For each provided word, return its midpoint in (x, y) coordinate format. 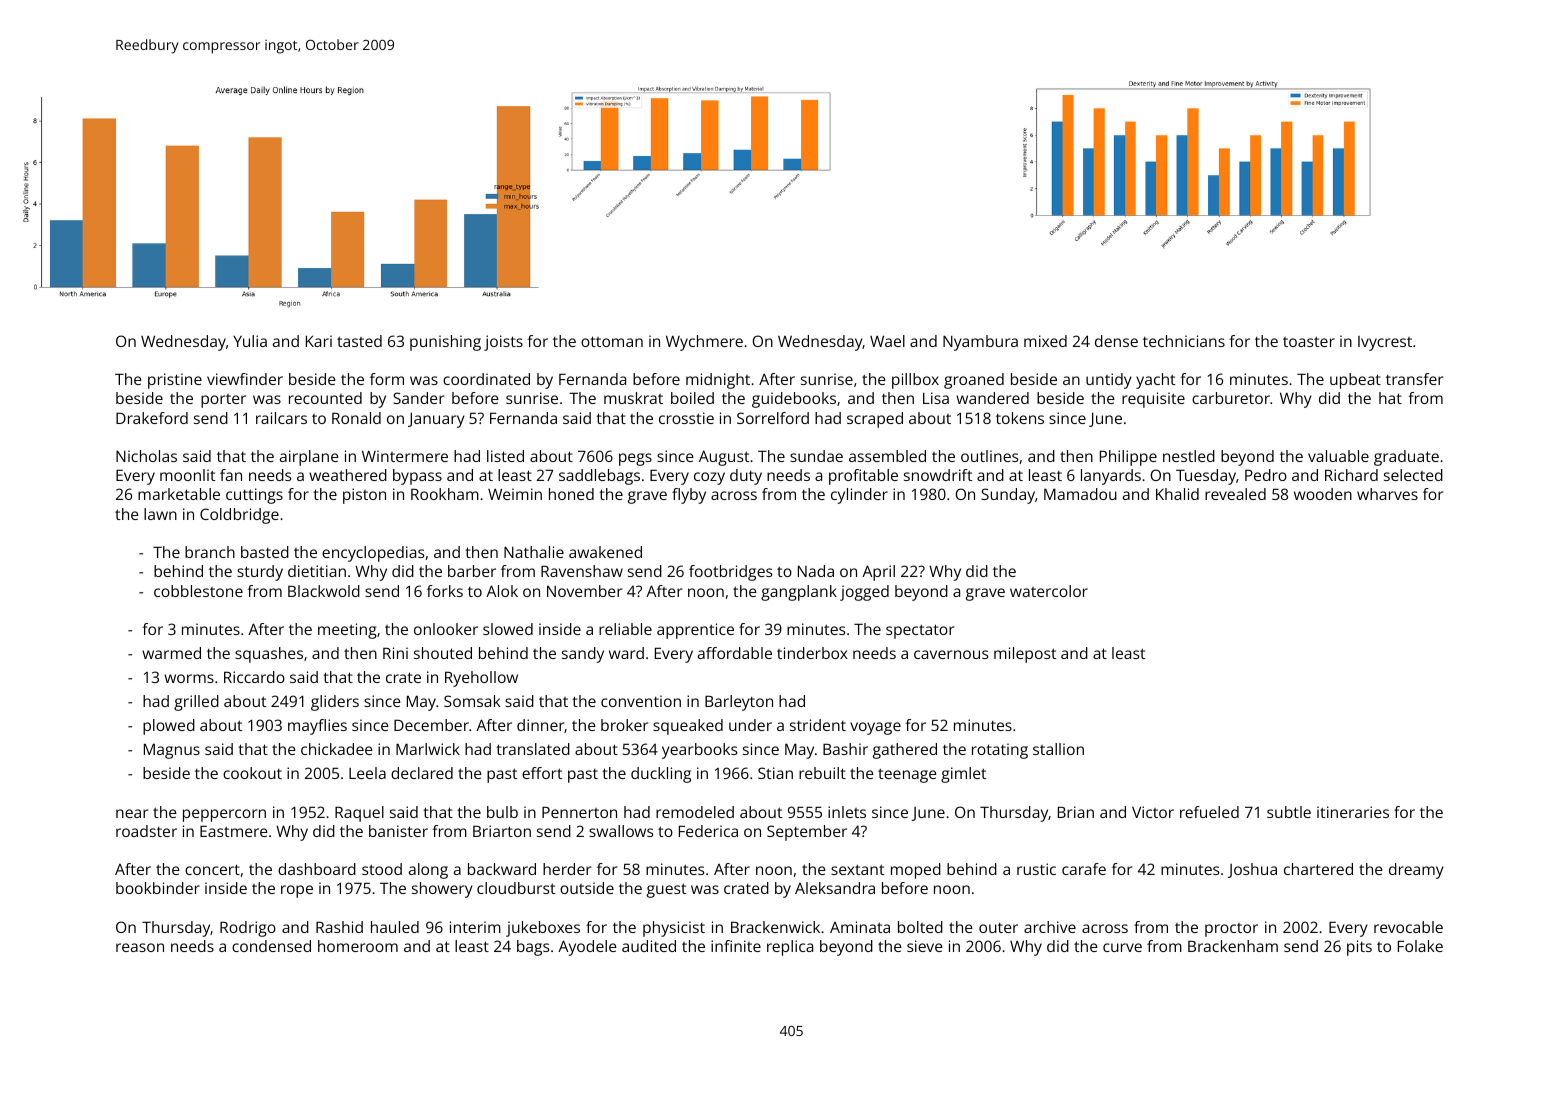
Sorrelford (773, 418)
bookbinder (158, 888)
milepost (1025, 655)
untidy (1109, 381)
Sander (418, 398)
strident (818, 725)
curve (1122, 947)
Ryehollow (481, 679)
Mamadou (1080, 494)
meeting (347, 631)
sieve (925, 946)
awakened (605, 552)
